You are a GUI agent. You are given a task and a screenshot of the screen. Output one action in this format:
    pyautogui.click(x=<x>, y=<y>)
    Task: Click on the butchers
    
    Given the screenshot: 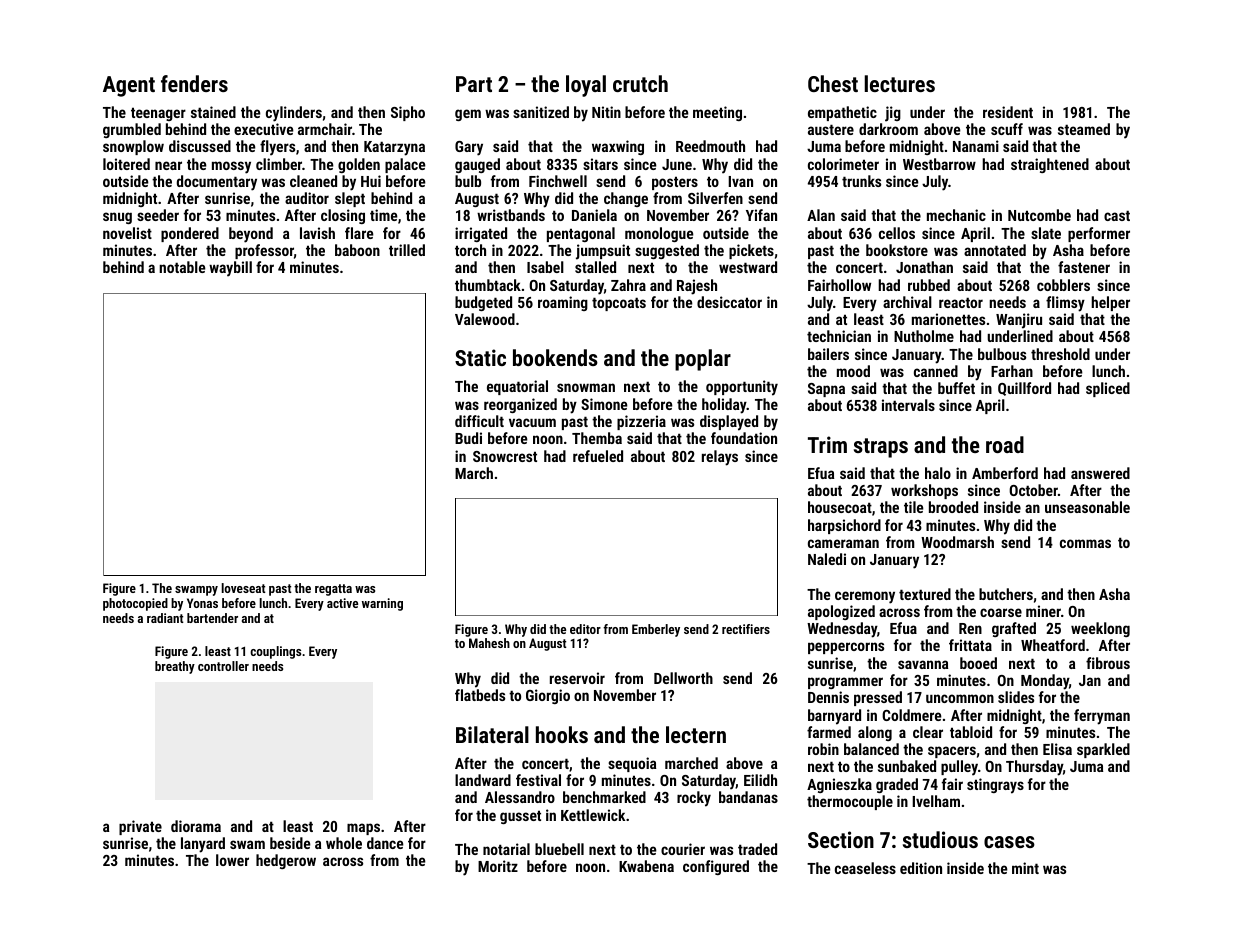 What is the action you would take?
    pyautogui.click(x=1006, y=594)
